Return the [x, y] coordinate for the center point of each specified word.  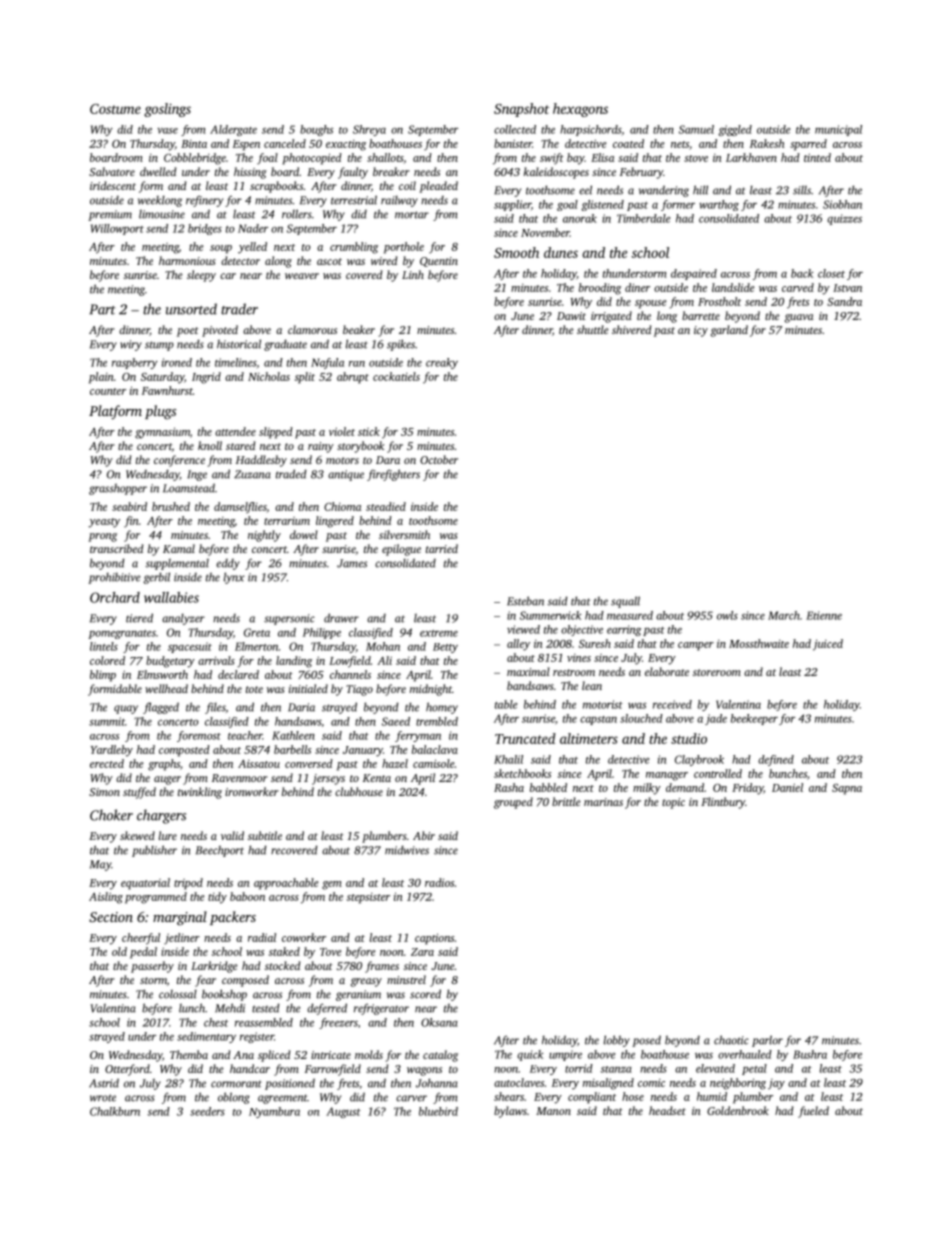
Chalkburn [115, 1111]
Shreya [369, 130]
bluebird [438, 1111]
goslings [167, 110]
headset [667, 1110]
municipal [838, 130]
